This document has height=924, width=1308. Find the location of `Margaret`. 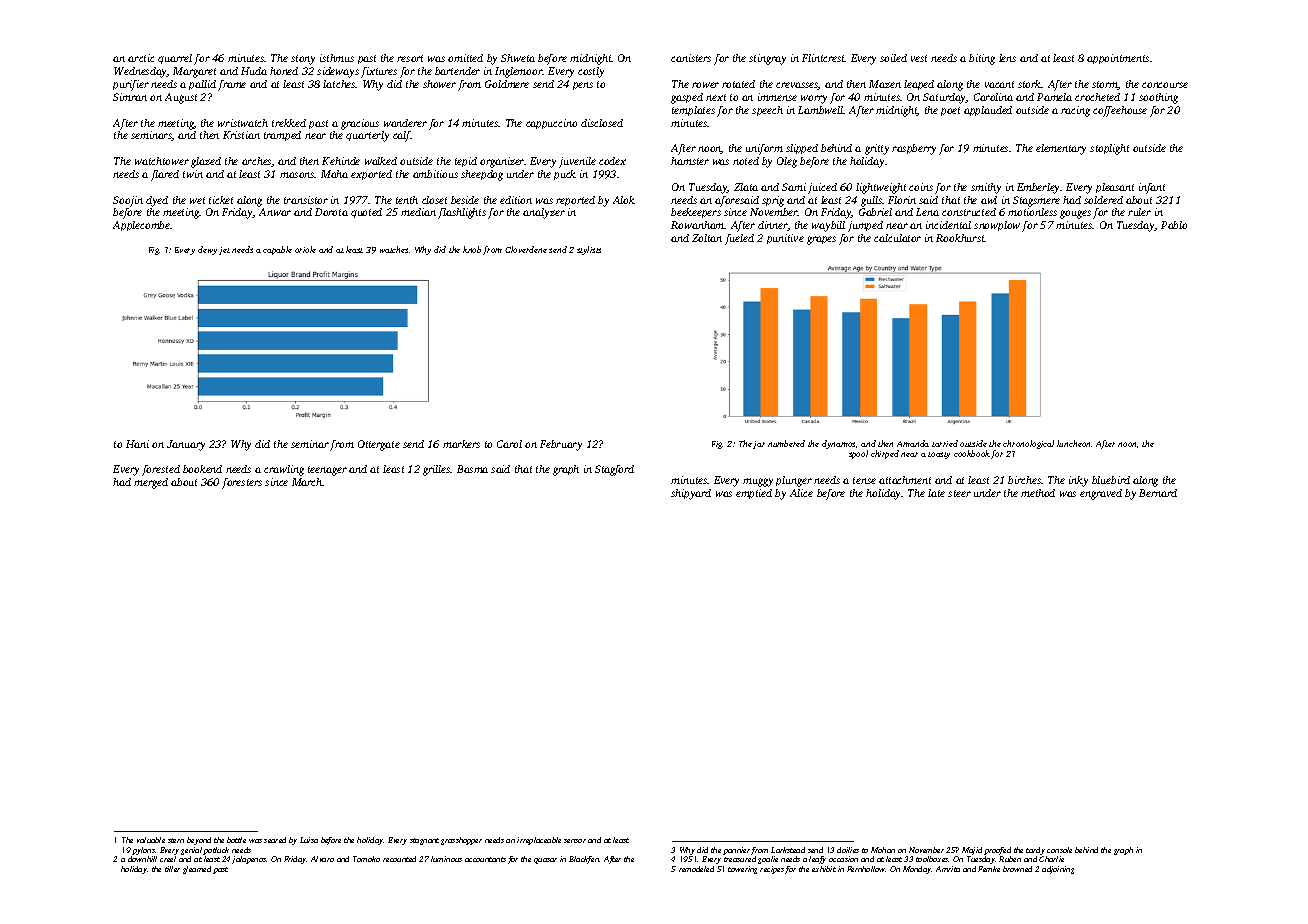

Margaret is located at coordinates (194, 72).
